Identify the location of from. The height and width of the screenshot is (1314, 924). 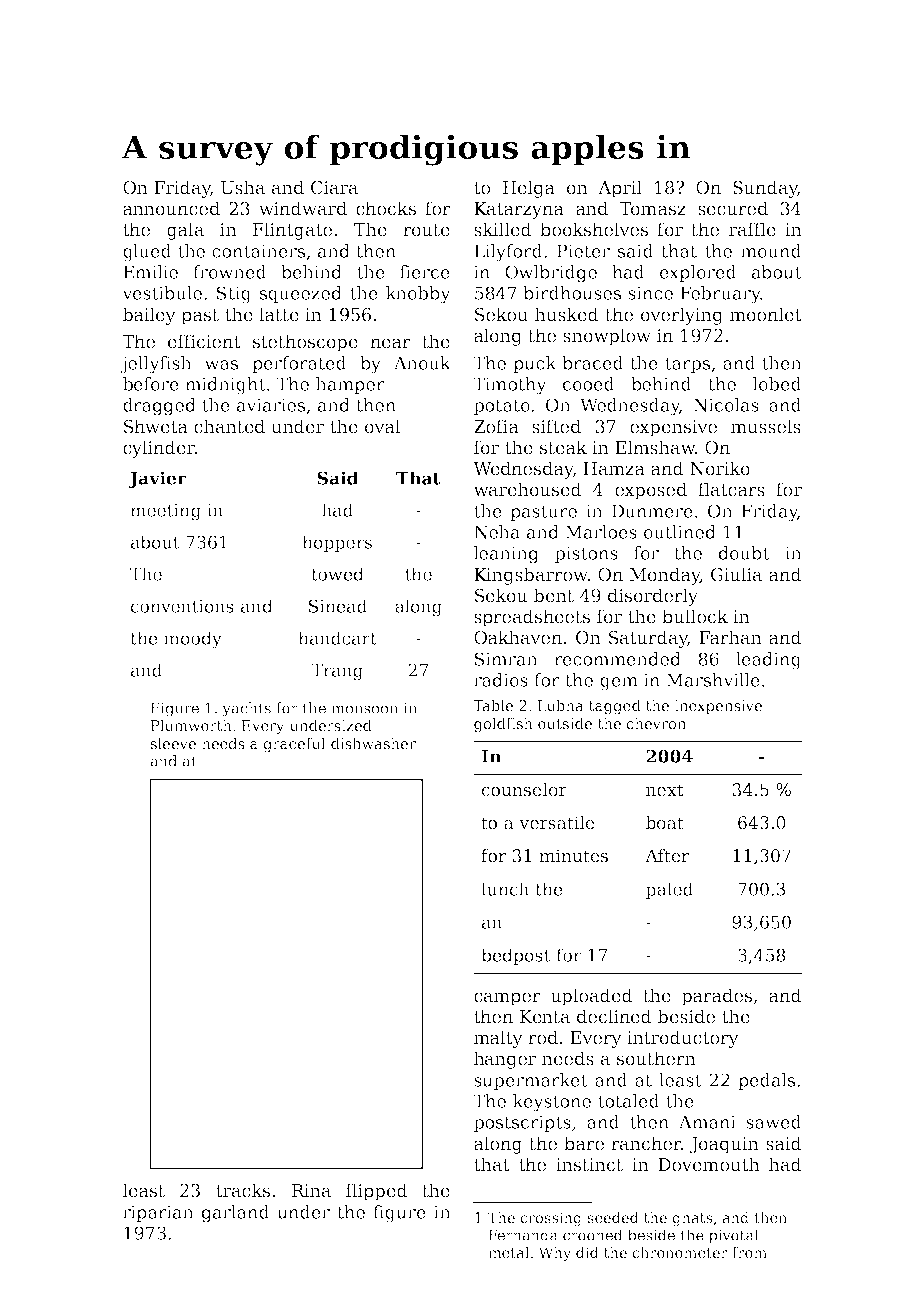
(749, 1252).
